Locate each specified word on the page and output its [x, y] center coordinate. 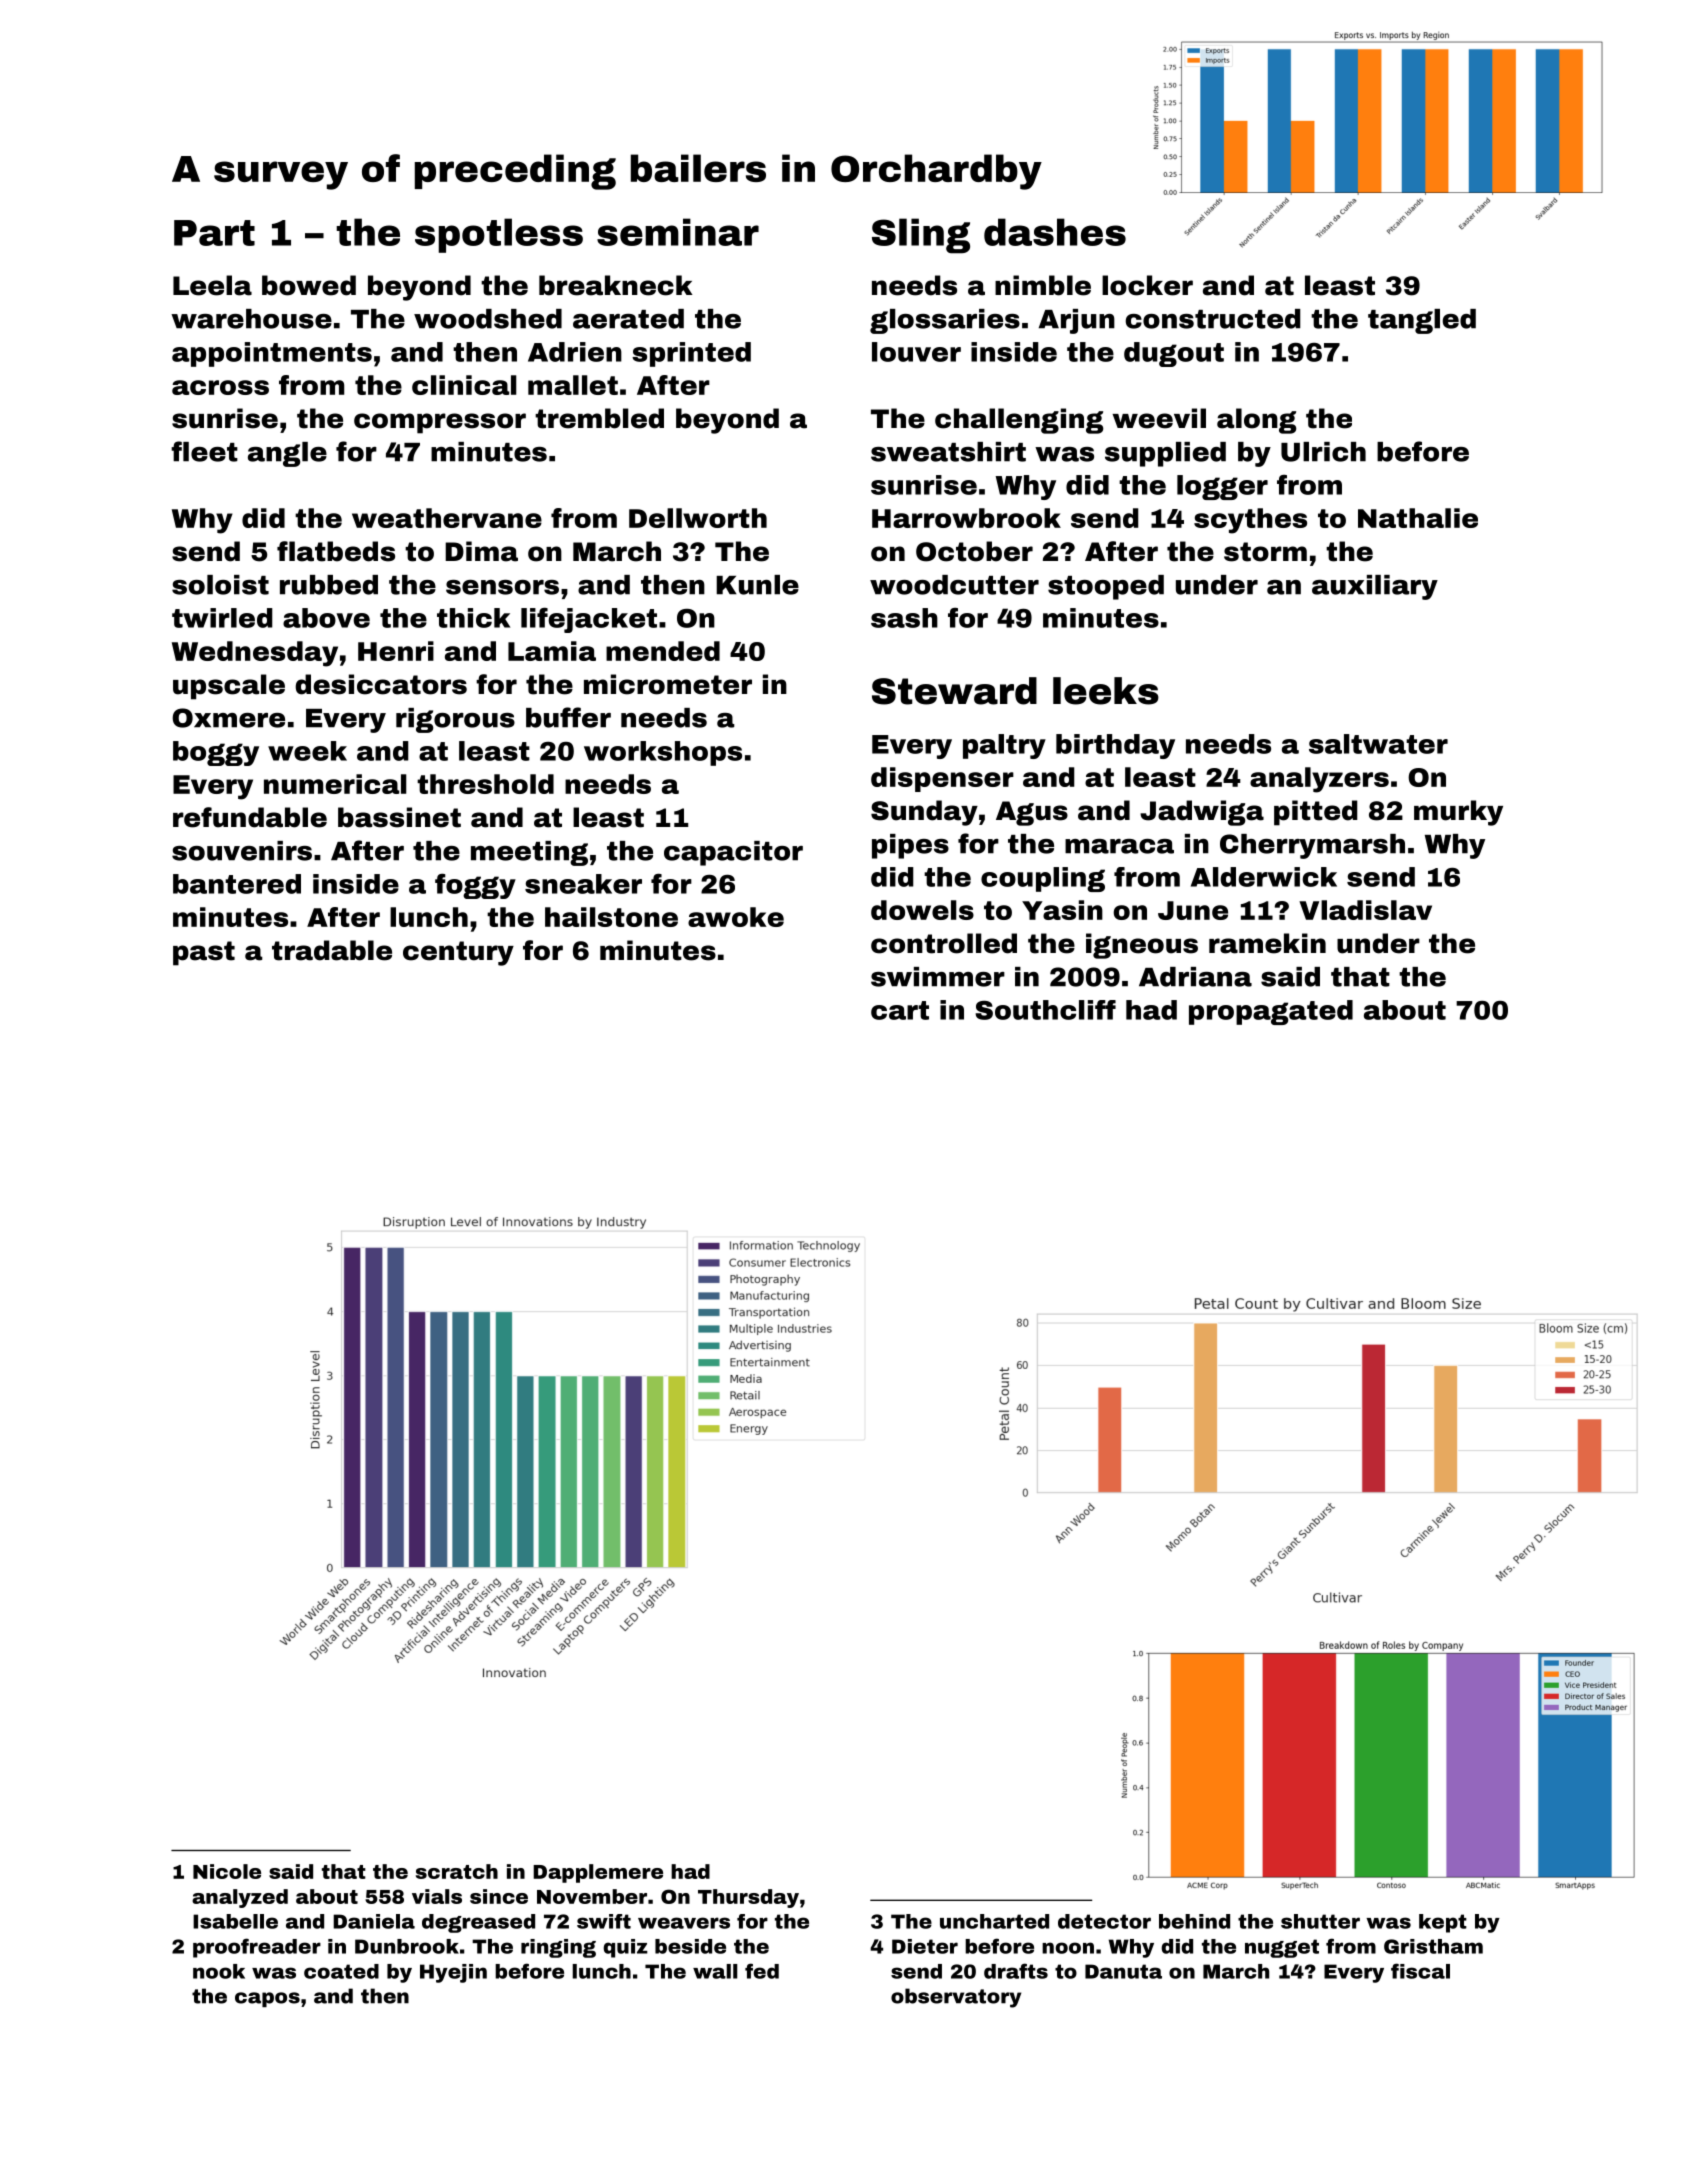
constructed [1213, 319]
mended [663, 651]
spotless [499, 235]
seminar [678, 232]
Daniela [374, 1921]
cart [900, 1010]
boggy [216, 753]
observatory [956, 1998]
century [458, 953]
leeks [1106, 691]
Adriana [1195, 977]
